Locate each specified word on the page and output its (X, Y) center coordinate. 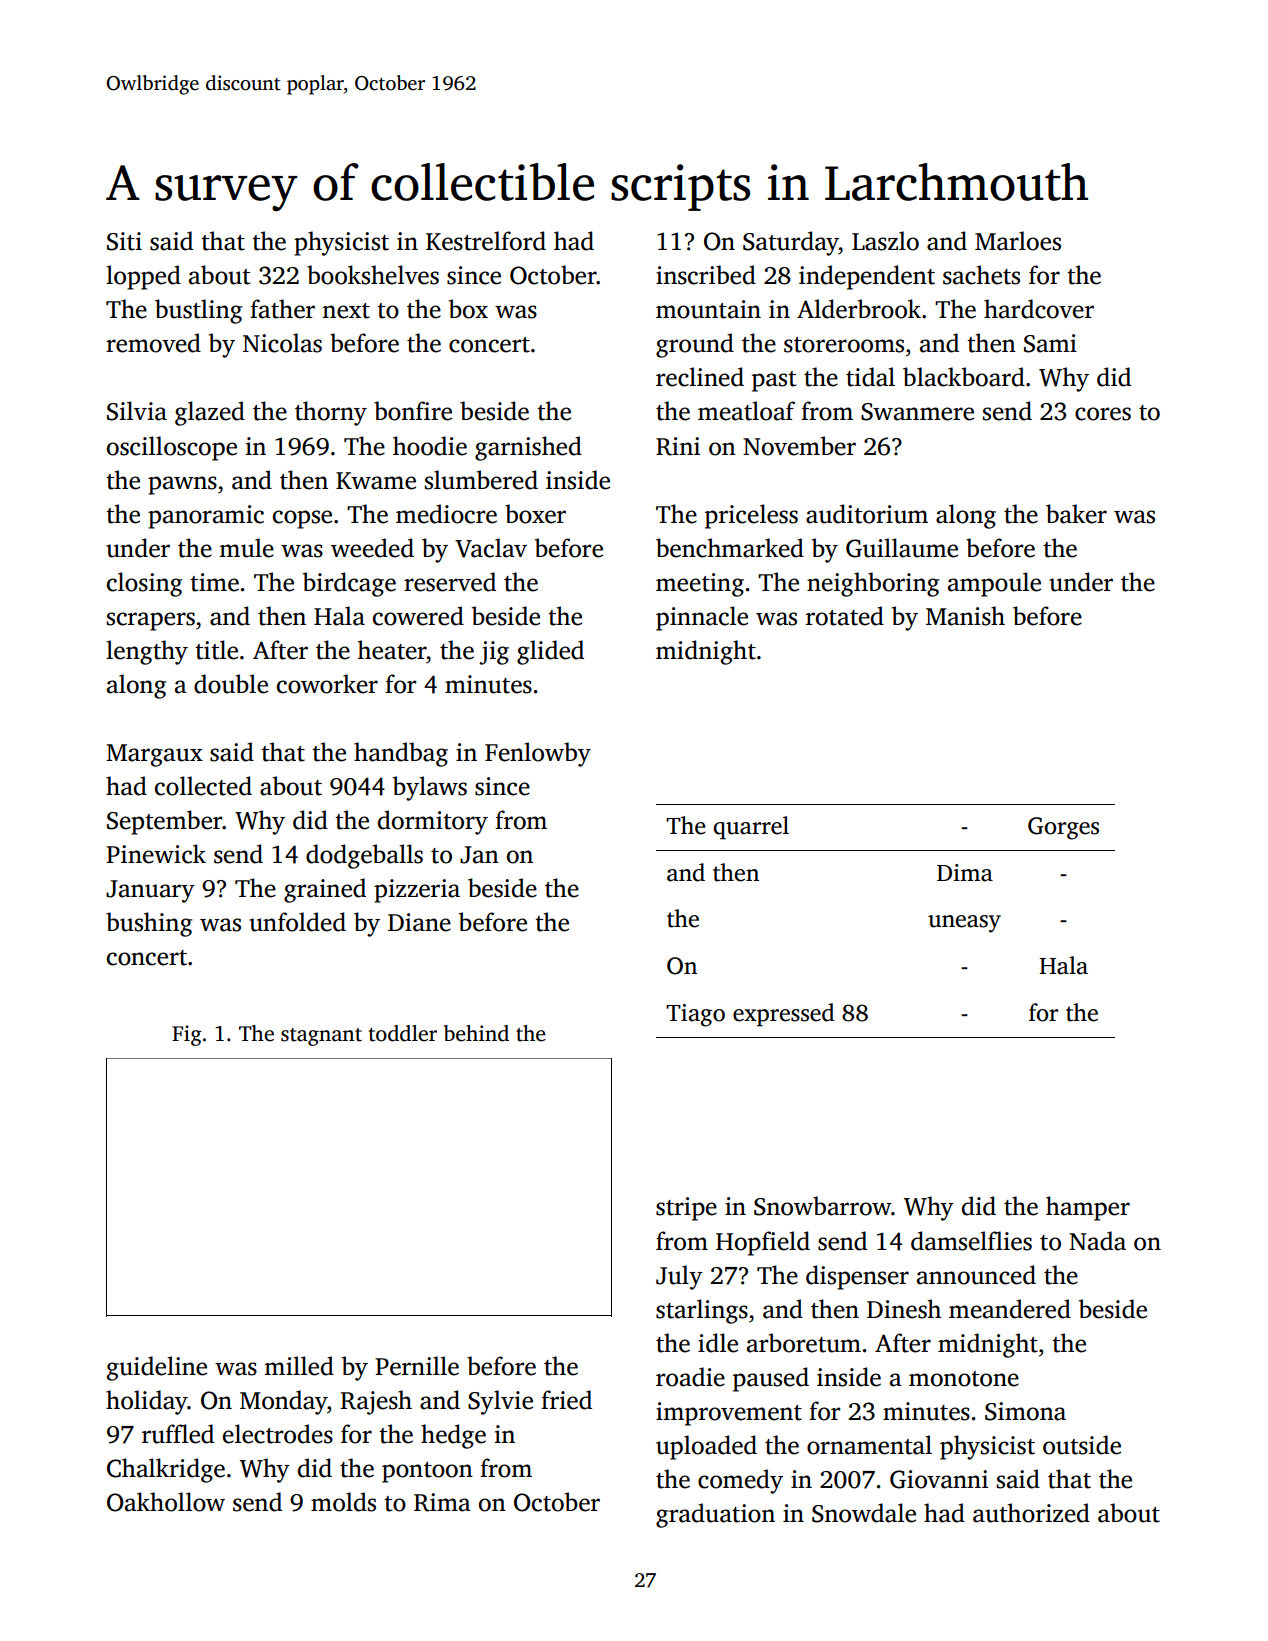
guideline (157, 1368)
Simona (1025, 1411)
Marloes (1018, 241)
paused (771, 1379)
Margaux (154, 755)
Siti (124, 241)
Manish (965, 616)
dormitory (433, 822)
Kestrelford (486, 241)
